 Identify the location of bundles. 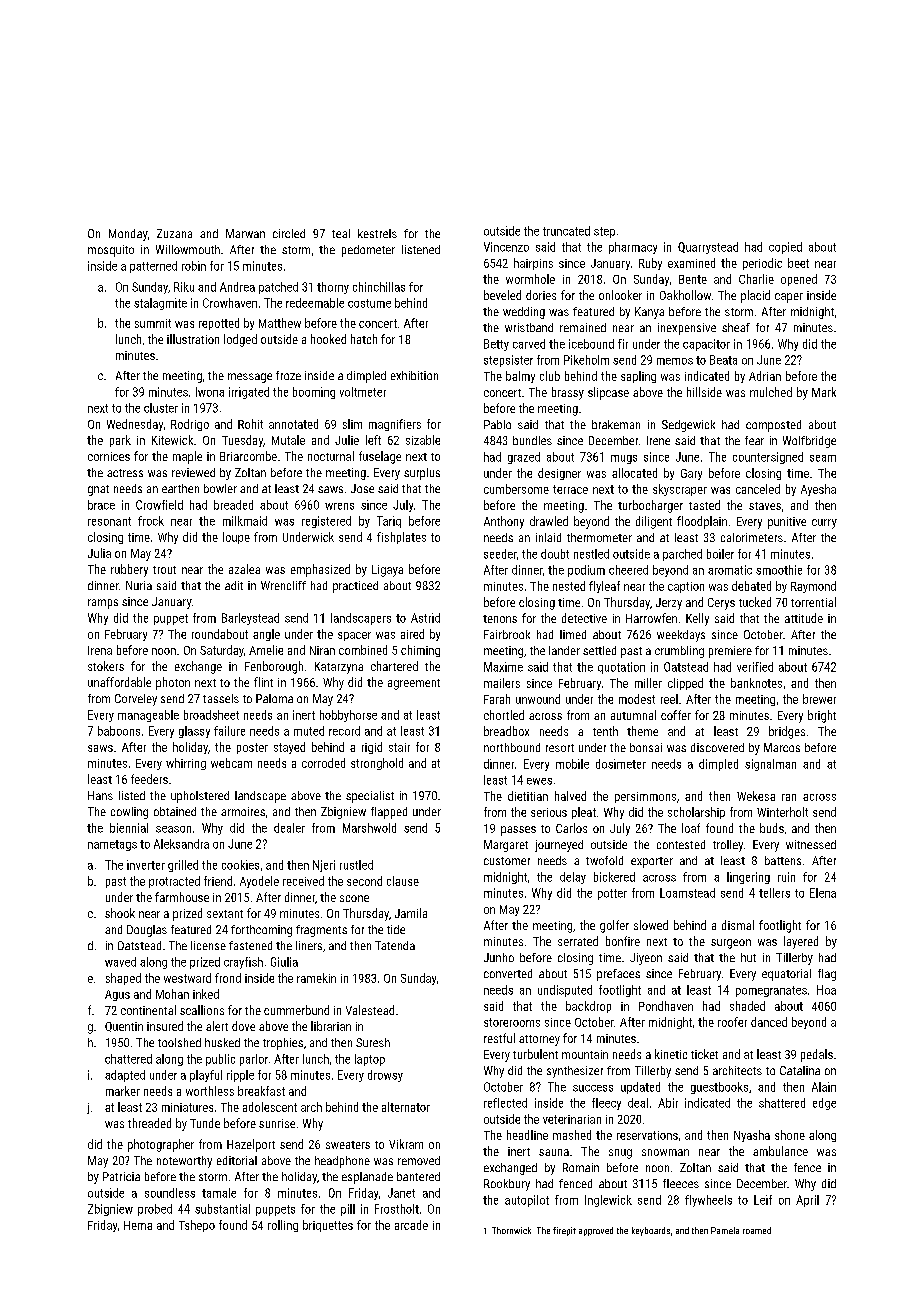
(532, 440).
